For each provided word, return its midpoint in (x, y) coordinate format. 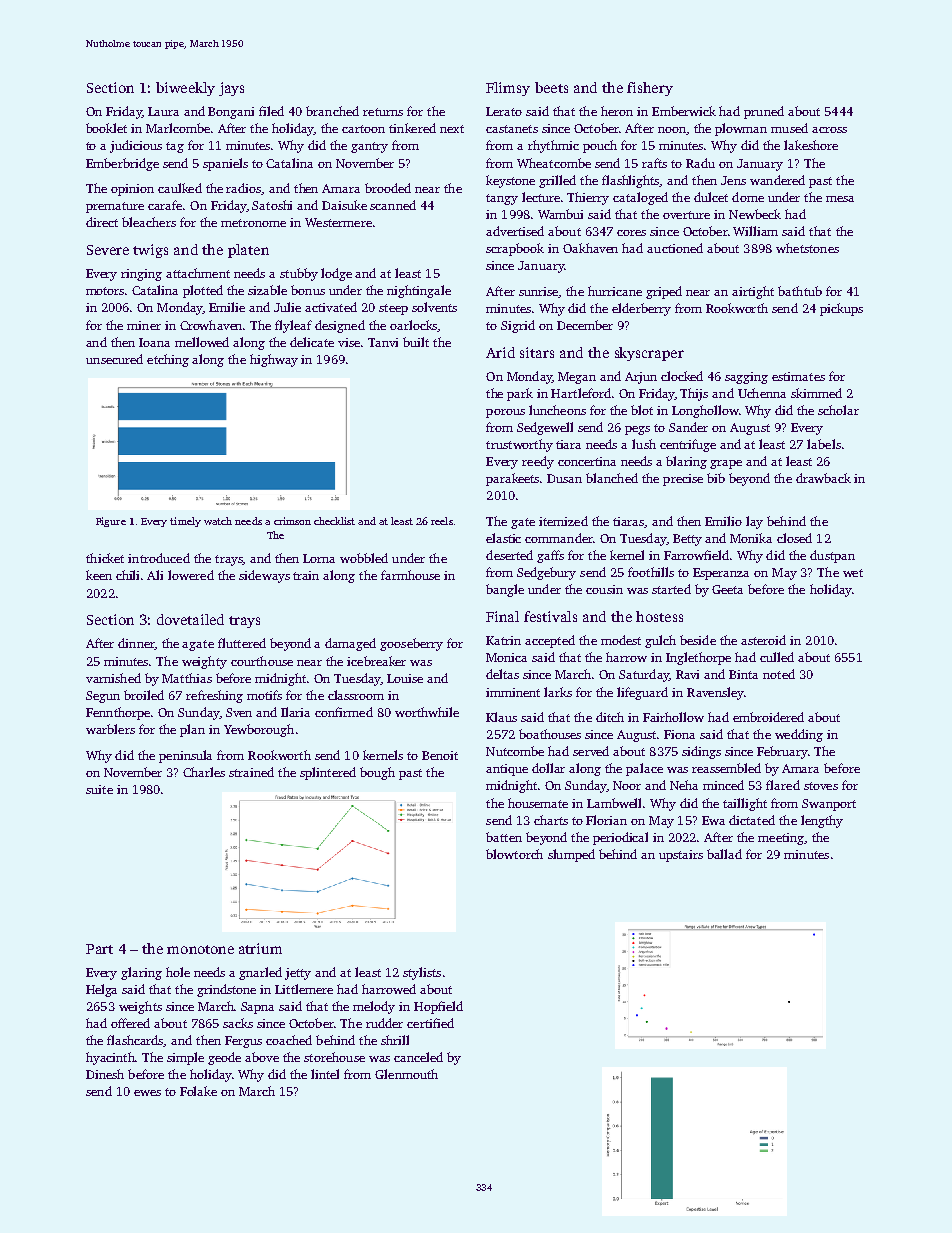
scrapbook (515, 249)
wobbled (364, 558)
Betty (687, 540)
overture (686, 215)
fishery (650, 89)
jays (231, 89)
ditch (610, 717)
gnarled (260, 973)
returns (383, 112)
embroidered (768, 717)
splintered (328, 773)
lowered (191, 575)
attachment (198, 273)
